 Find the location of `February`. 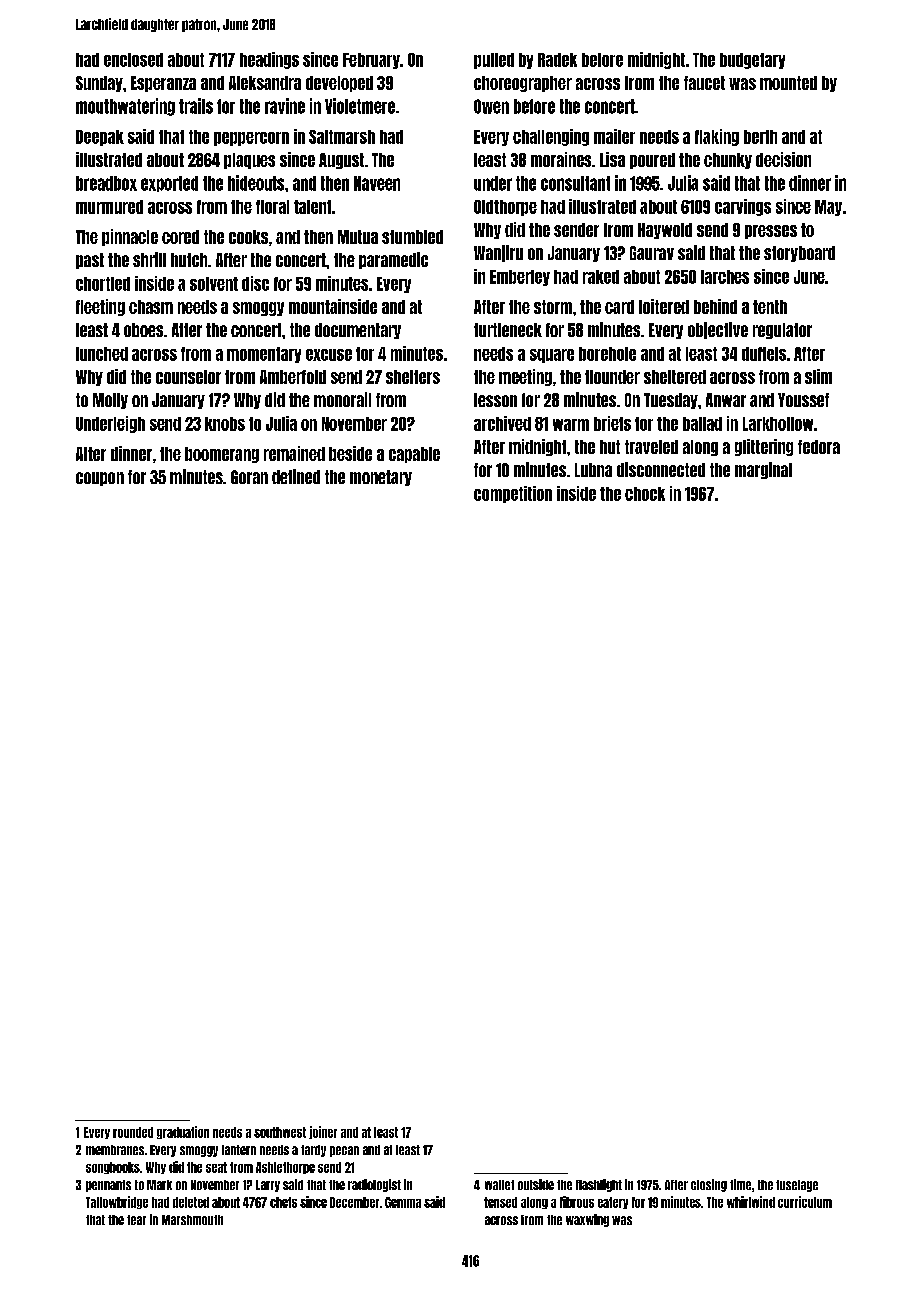

February is located at coordinates (371, 61).
